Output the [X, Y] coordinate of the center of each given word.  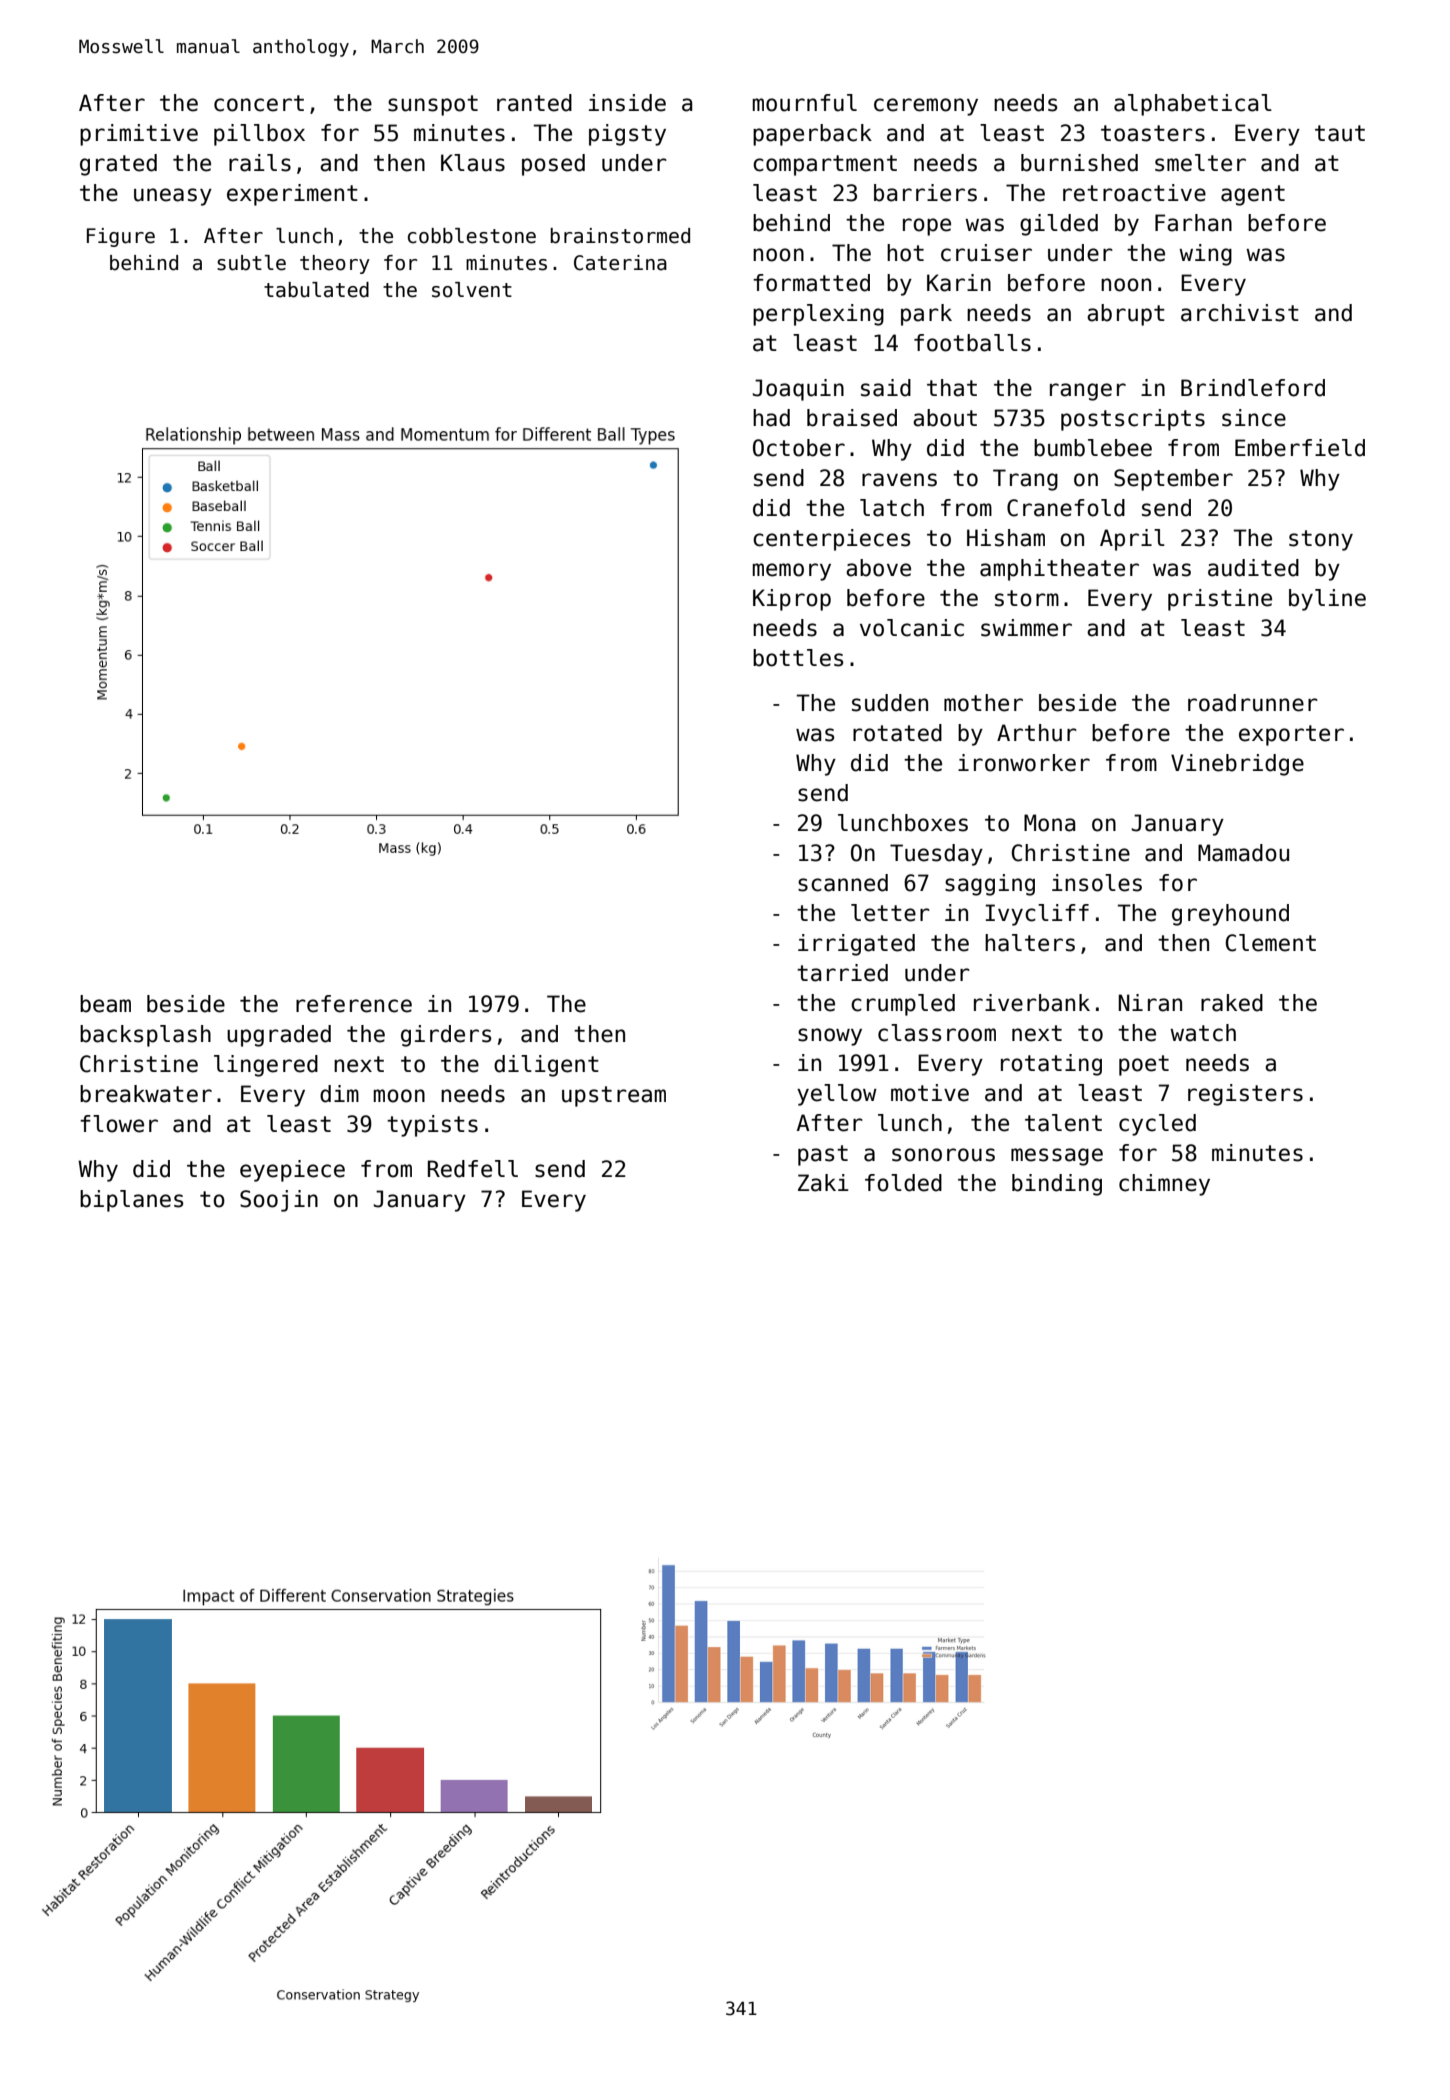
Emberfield [1300, 448]
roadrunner [1253, 703]
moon [399, 1096]
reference [354, 1004]
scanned [843, 883]
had [771, 418]
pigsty [627, 135]
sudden [890, 703]
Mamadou [1243, 853]
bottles [798, 658]
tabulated [316, 290]
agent [1253, 195]
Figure [121, 237]
